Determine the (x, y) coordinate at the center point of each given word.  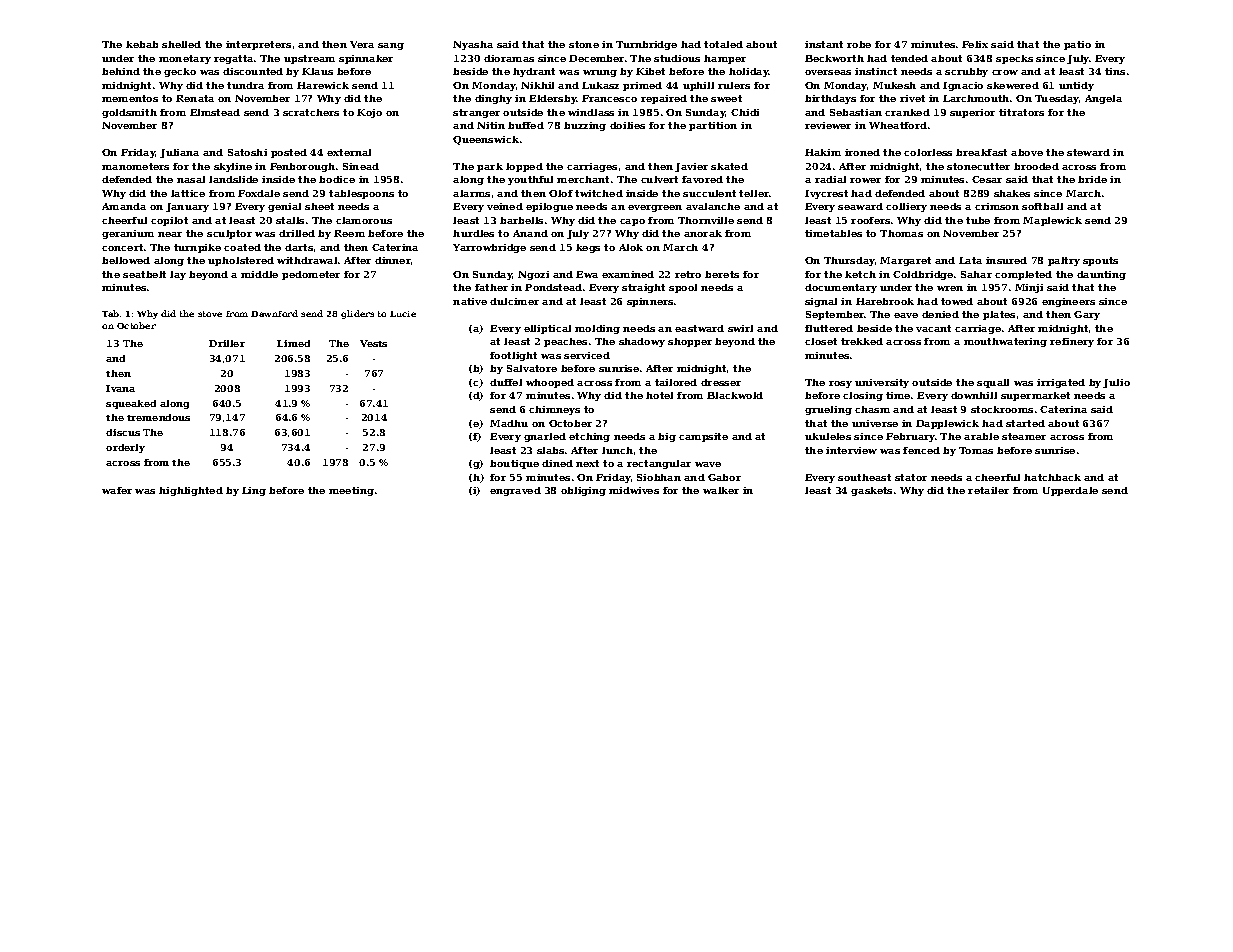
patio (1077, 45)
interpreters (258, 45)
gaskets (871, 491)
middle (259, 274)
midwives (634, 490)
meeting (351, 491)
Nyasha (473, 45)
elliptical (547, 329)
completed (1023, 275)
